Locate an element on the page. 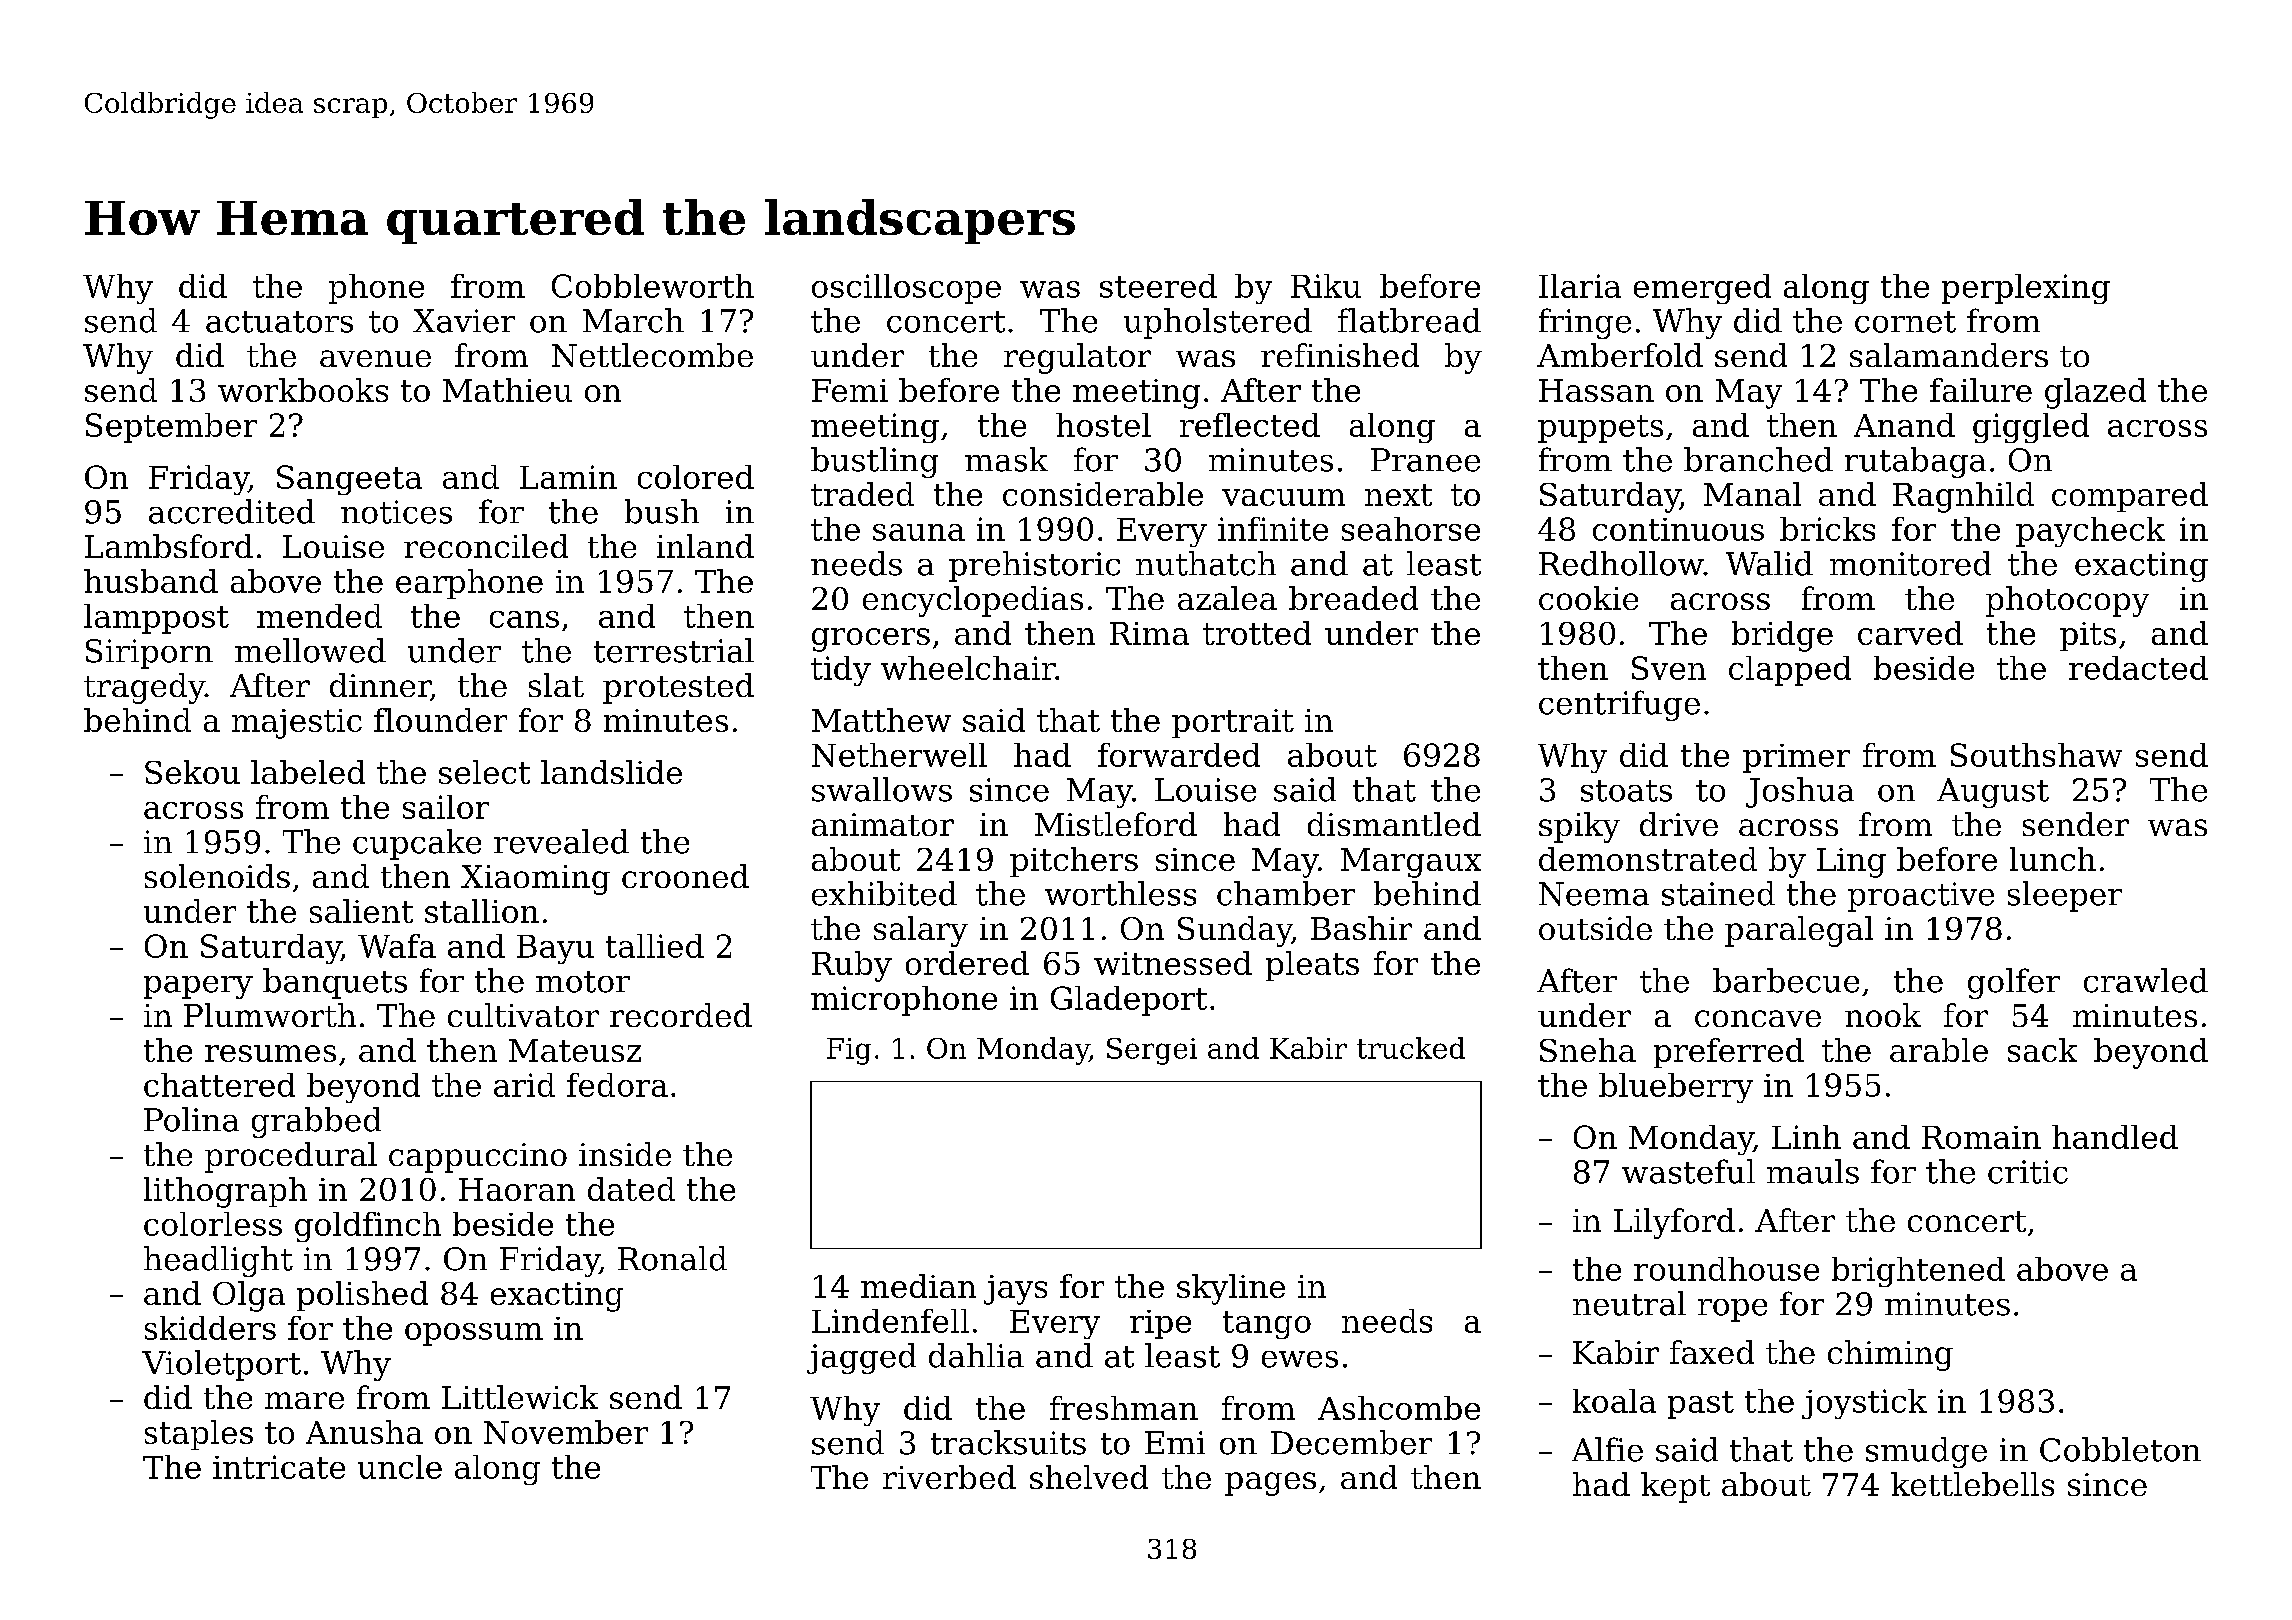 Image resolution: width=2292 pixels, height=1620 pixels. shelved is located at coordinates (1089, 1477).
